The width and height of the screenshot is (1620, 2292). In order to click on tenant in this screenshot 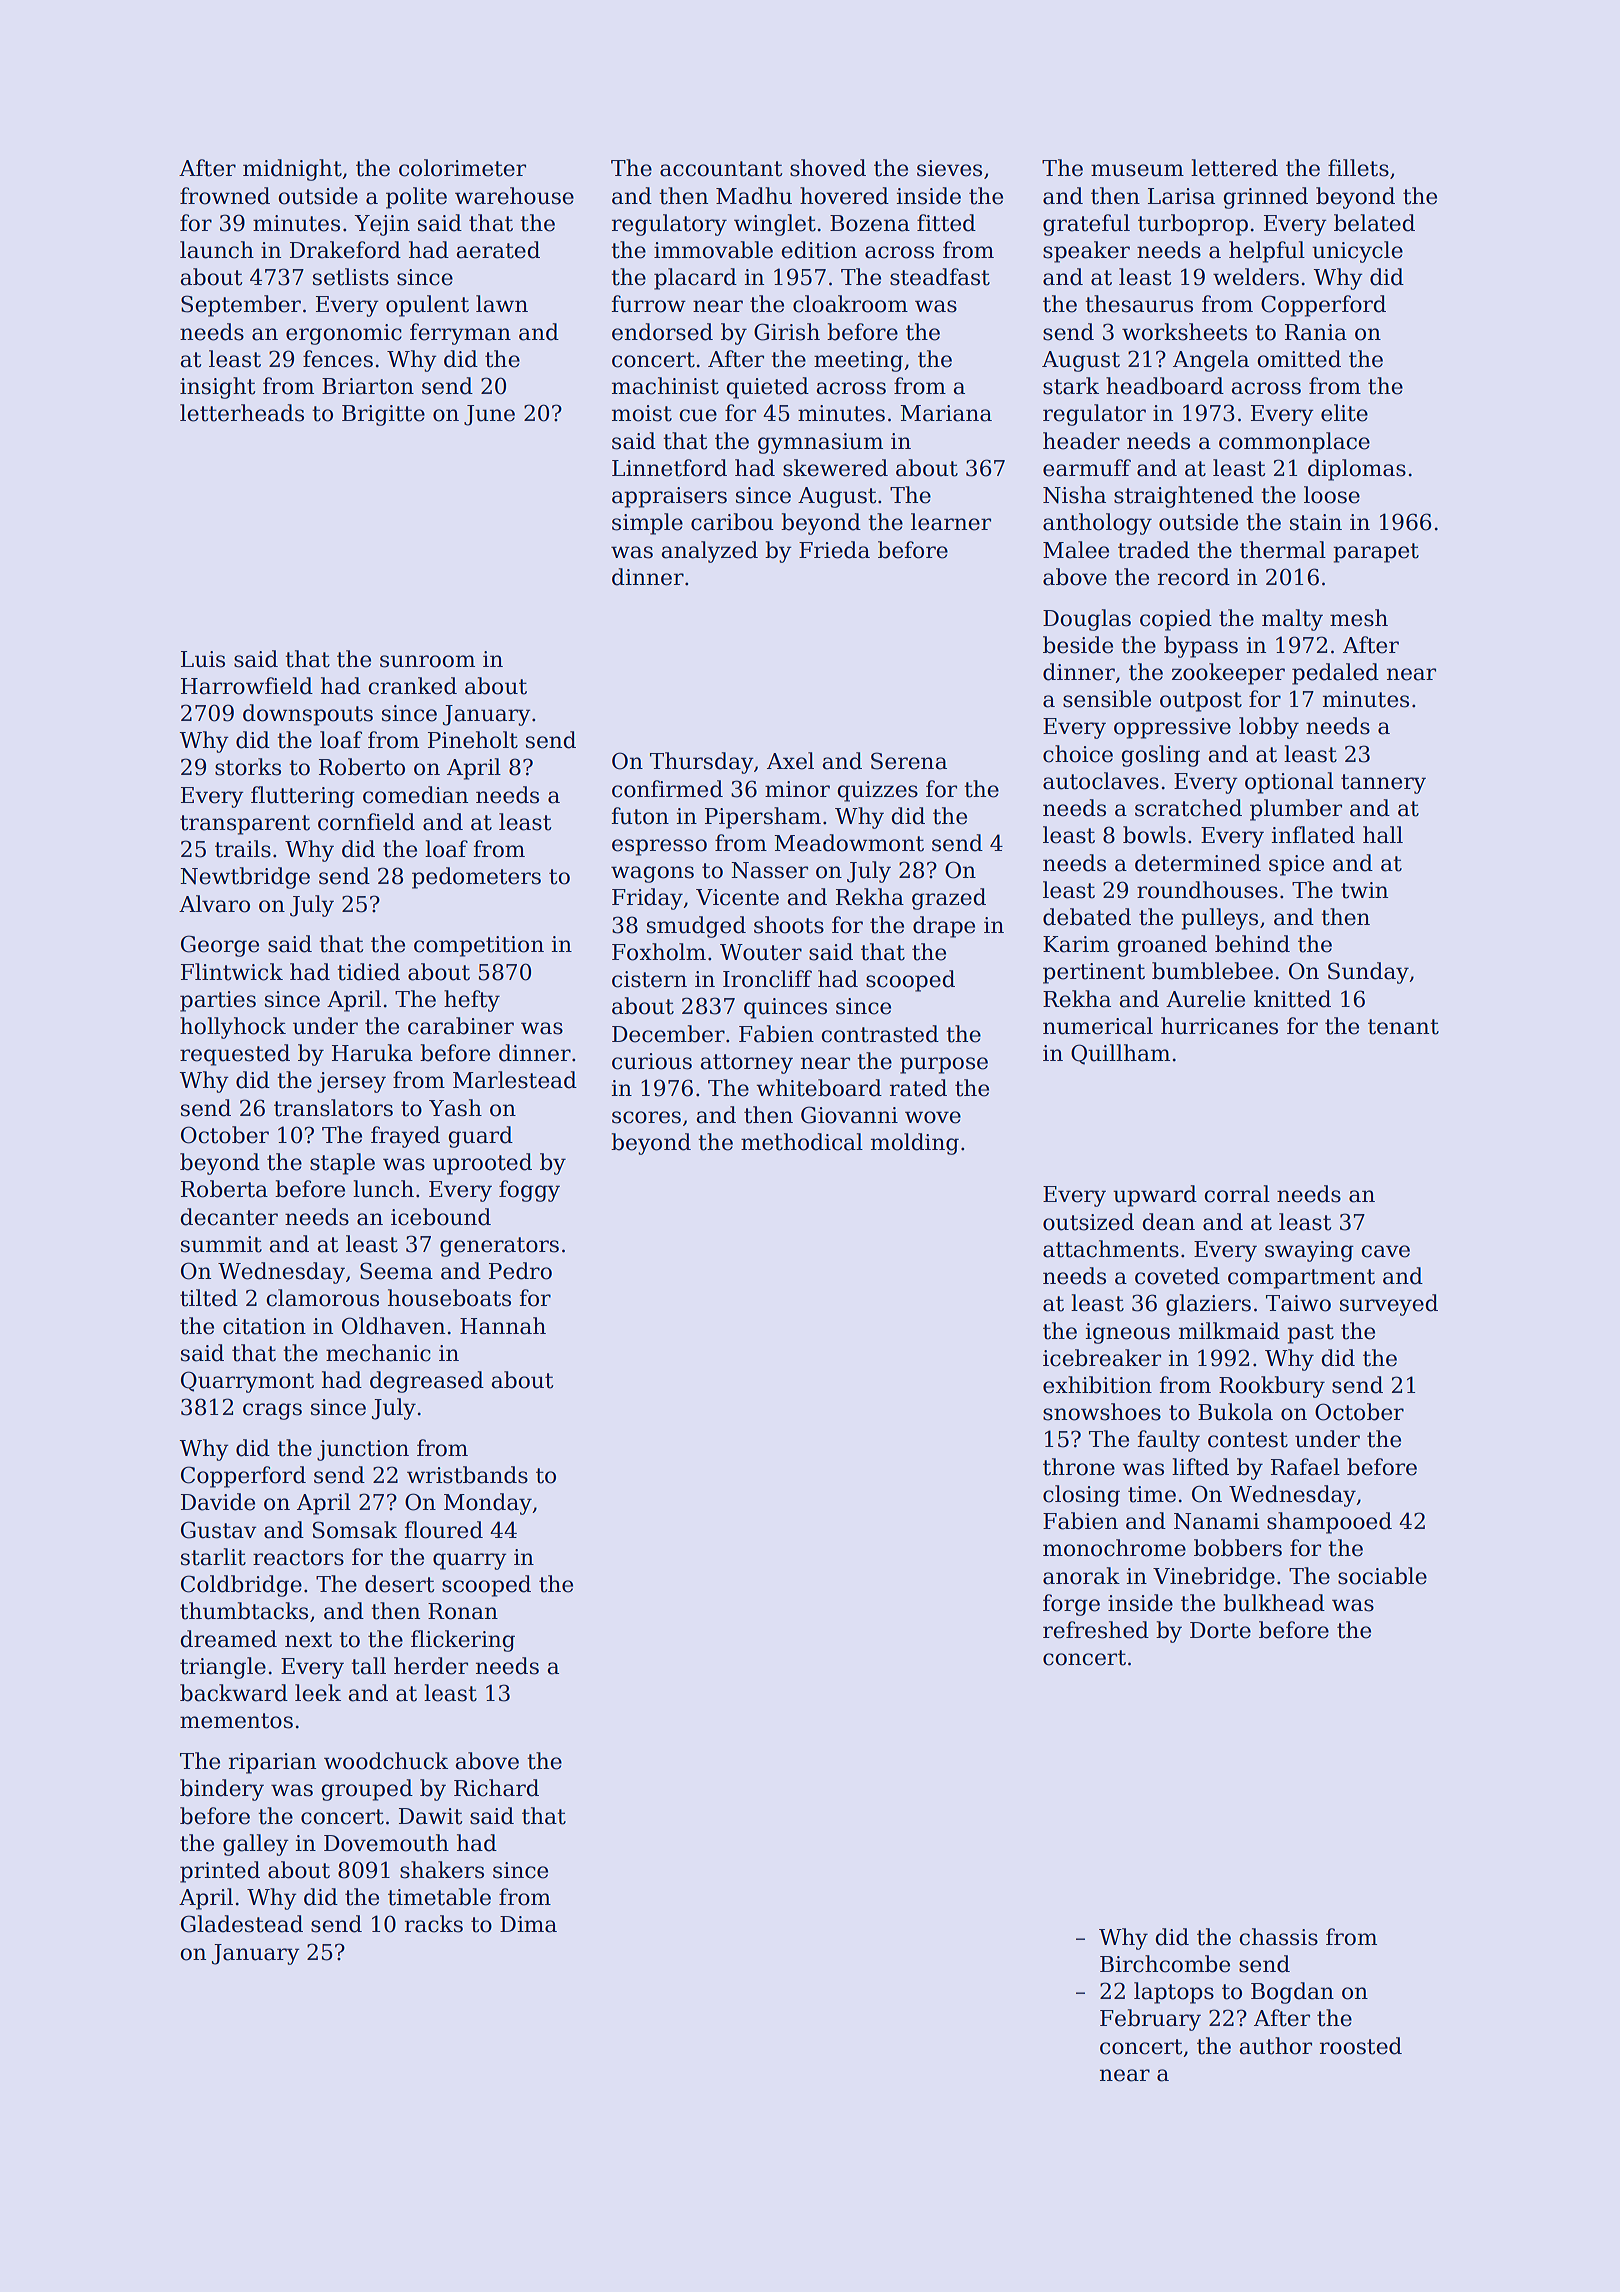, I will do `click(1403, 1027)`.
